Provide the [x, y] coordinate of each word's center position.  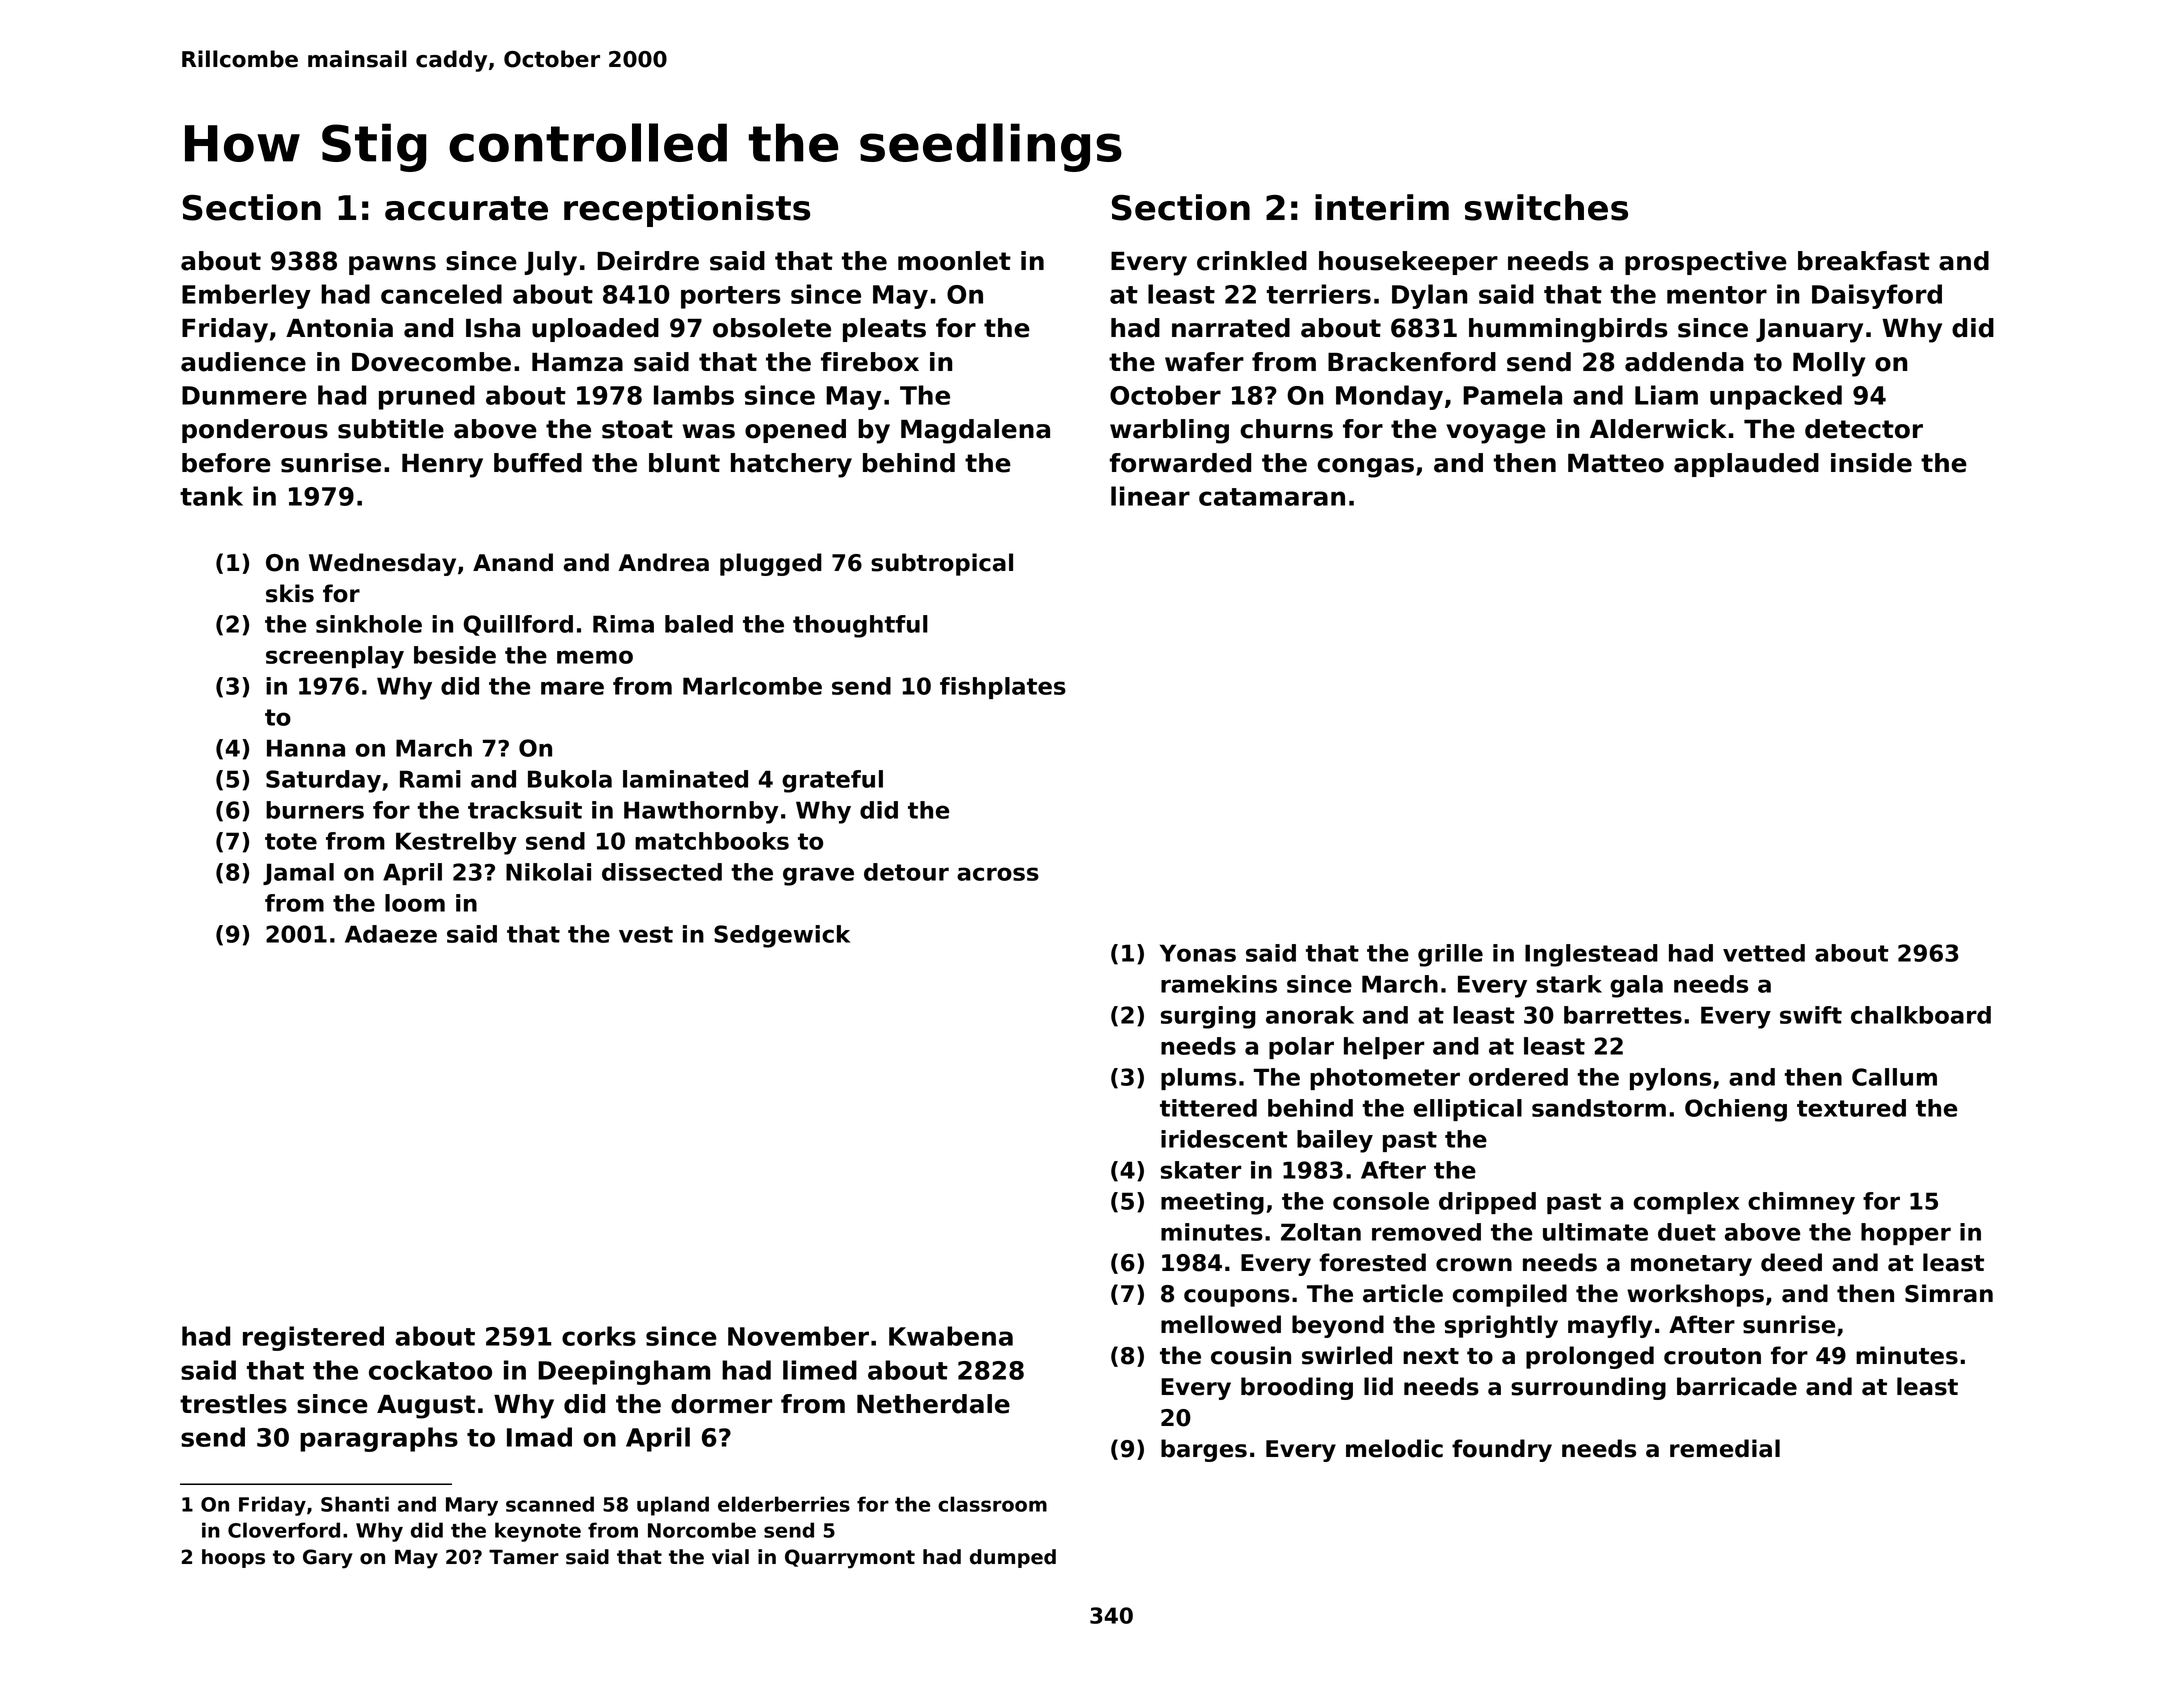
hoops [233, 1558]
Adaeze [391, 934]
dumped [1013, 1558]
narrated [1231, 328]
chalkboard [1921, 1015]
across [998, 874]
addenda [1684, 362]
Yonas [1198, 953]
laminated [685, 779]
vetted [1764, 953]
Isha [493, 328]
